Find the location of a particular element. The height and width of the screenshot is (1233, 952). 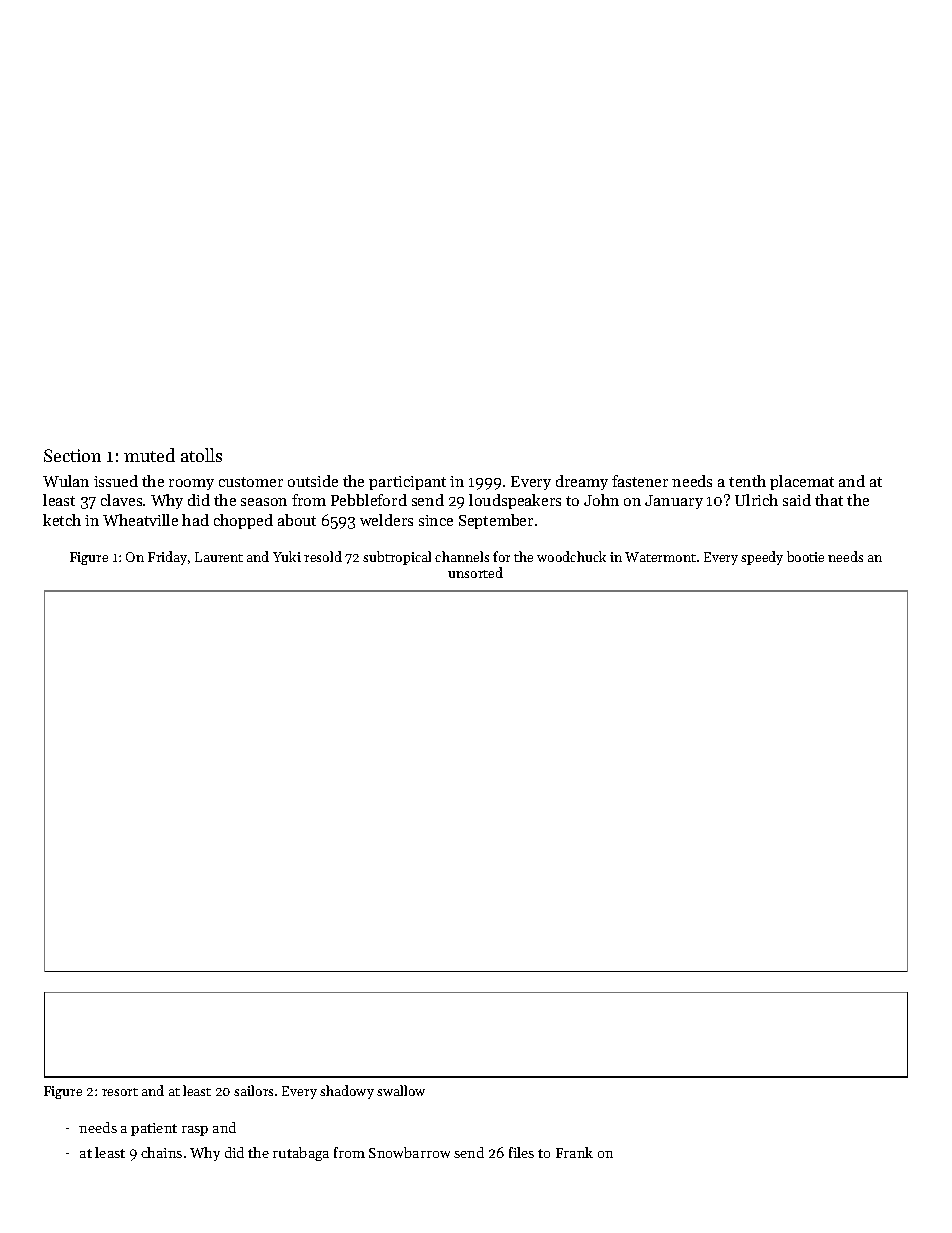

fastener is located at coordinates (640, 481).
